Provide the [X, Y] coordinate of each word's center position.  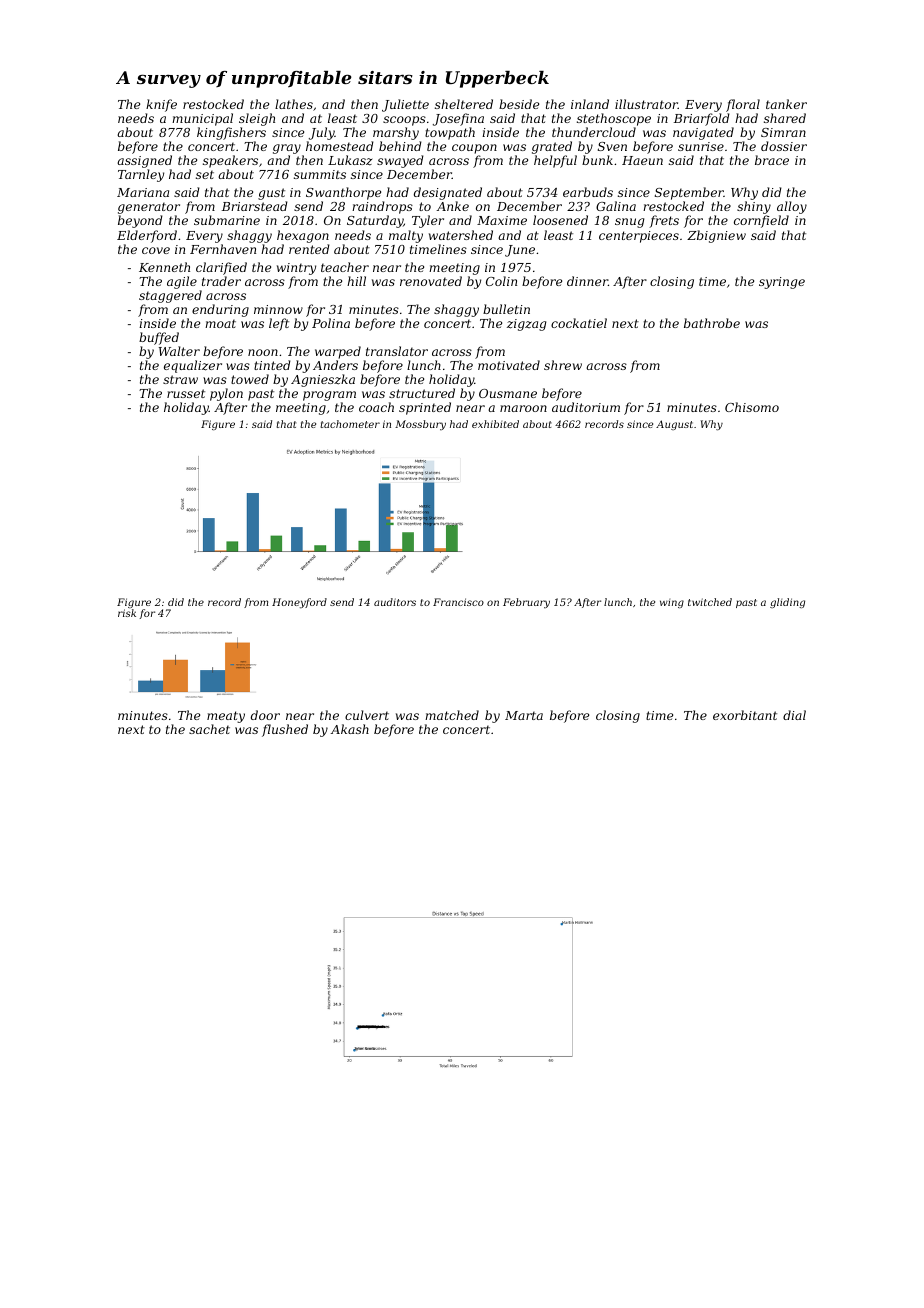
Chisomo [752, 407]
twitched [710, 602]
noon [263, 352]
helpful [555, 161]
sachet [209, 729]
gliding [787, 603]
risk [127, 613]
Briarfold [702, 119]
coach [376, 407]
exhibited [495, 424]
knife [161, 105]
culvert [367, 715]
